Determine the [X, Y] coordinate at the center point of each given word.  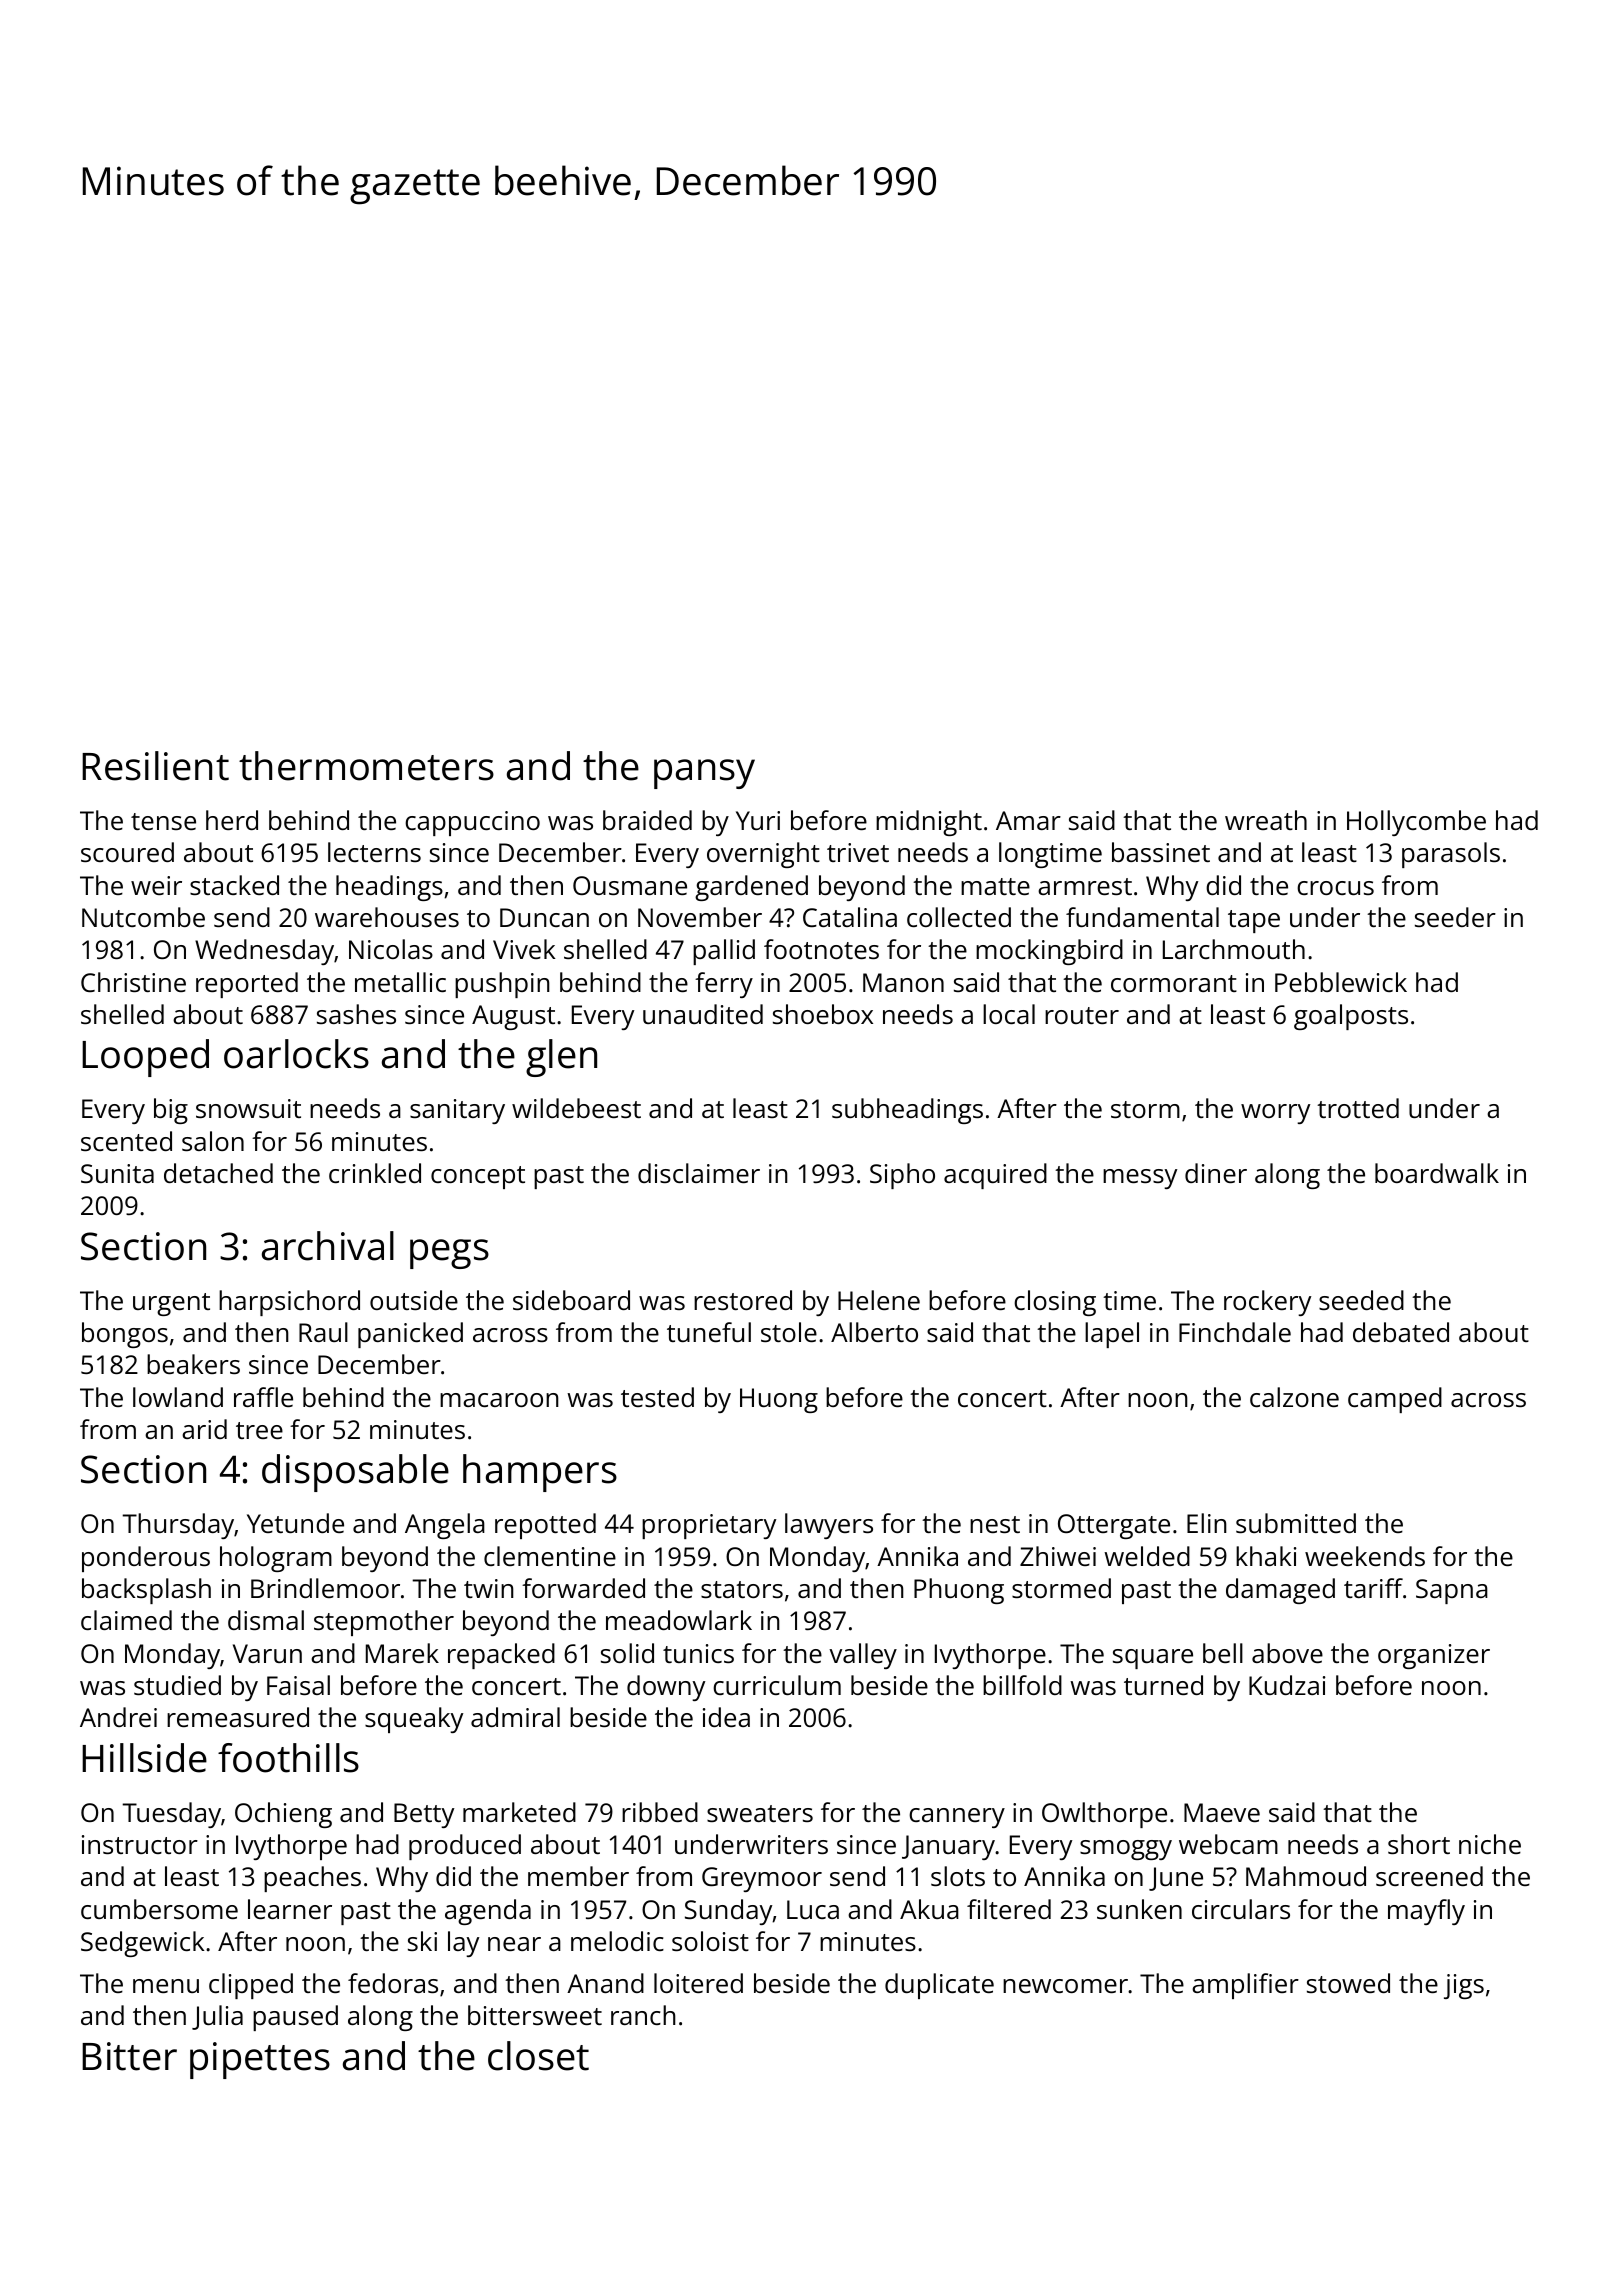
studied [177, 1685]
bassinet [1161, 852]
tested [657, 1397]
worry [1275, 1114]
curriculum [777, 1685]
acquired [995, 1176]
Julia [217, 2017]
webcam [1228, 1844]
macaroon [499, 1400]
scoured [127, 852]
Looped [145, 1058]
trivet [858, 852]
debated [1401, 1332]
